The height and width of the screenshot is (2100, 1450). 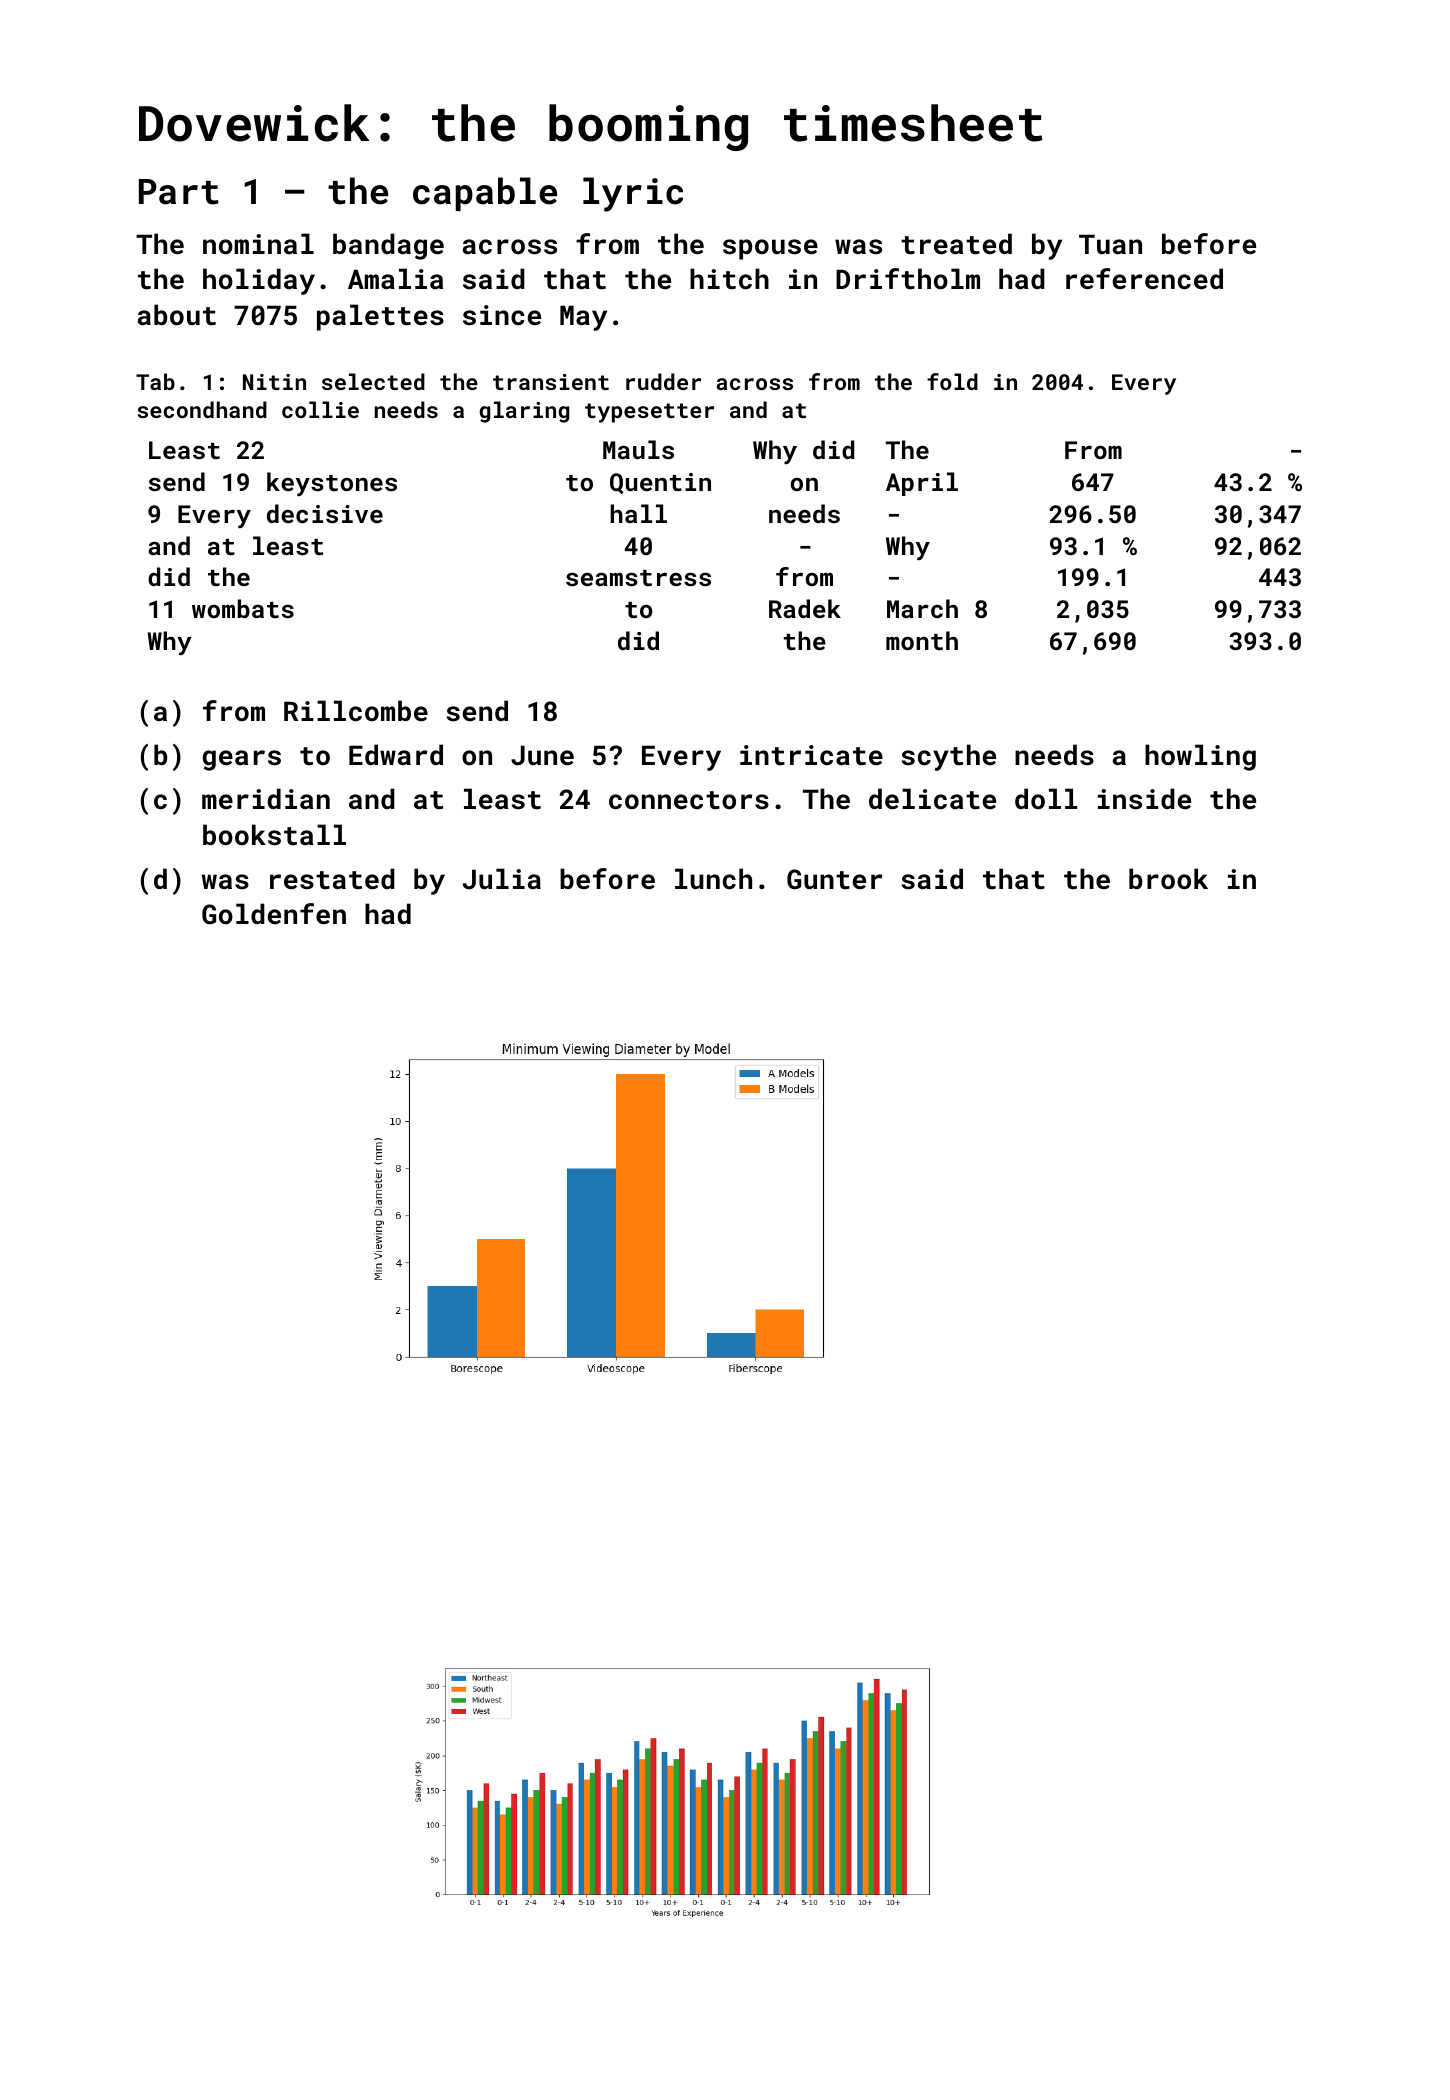 I want to click on restated, so click(x=332, y=879).
